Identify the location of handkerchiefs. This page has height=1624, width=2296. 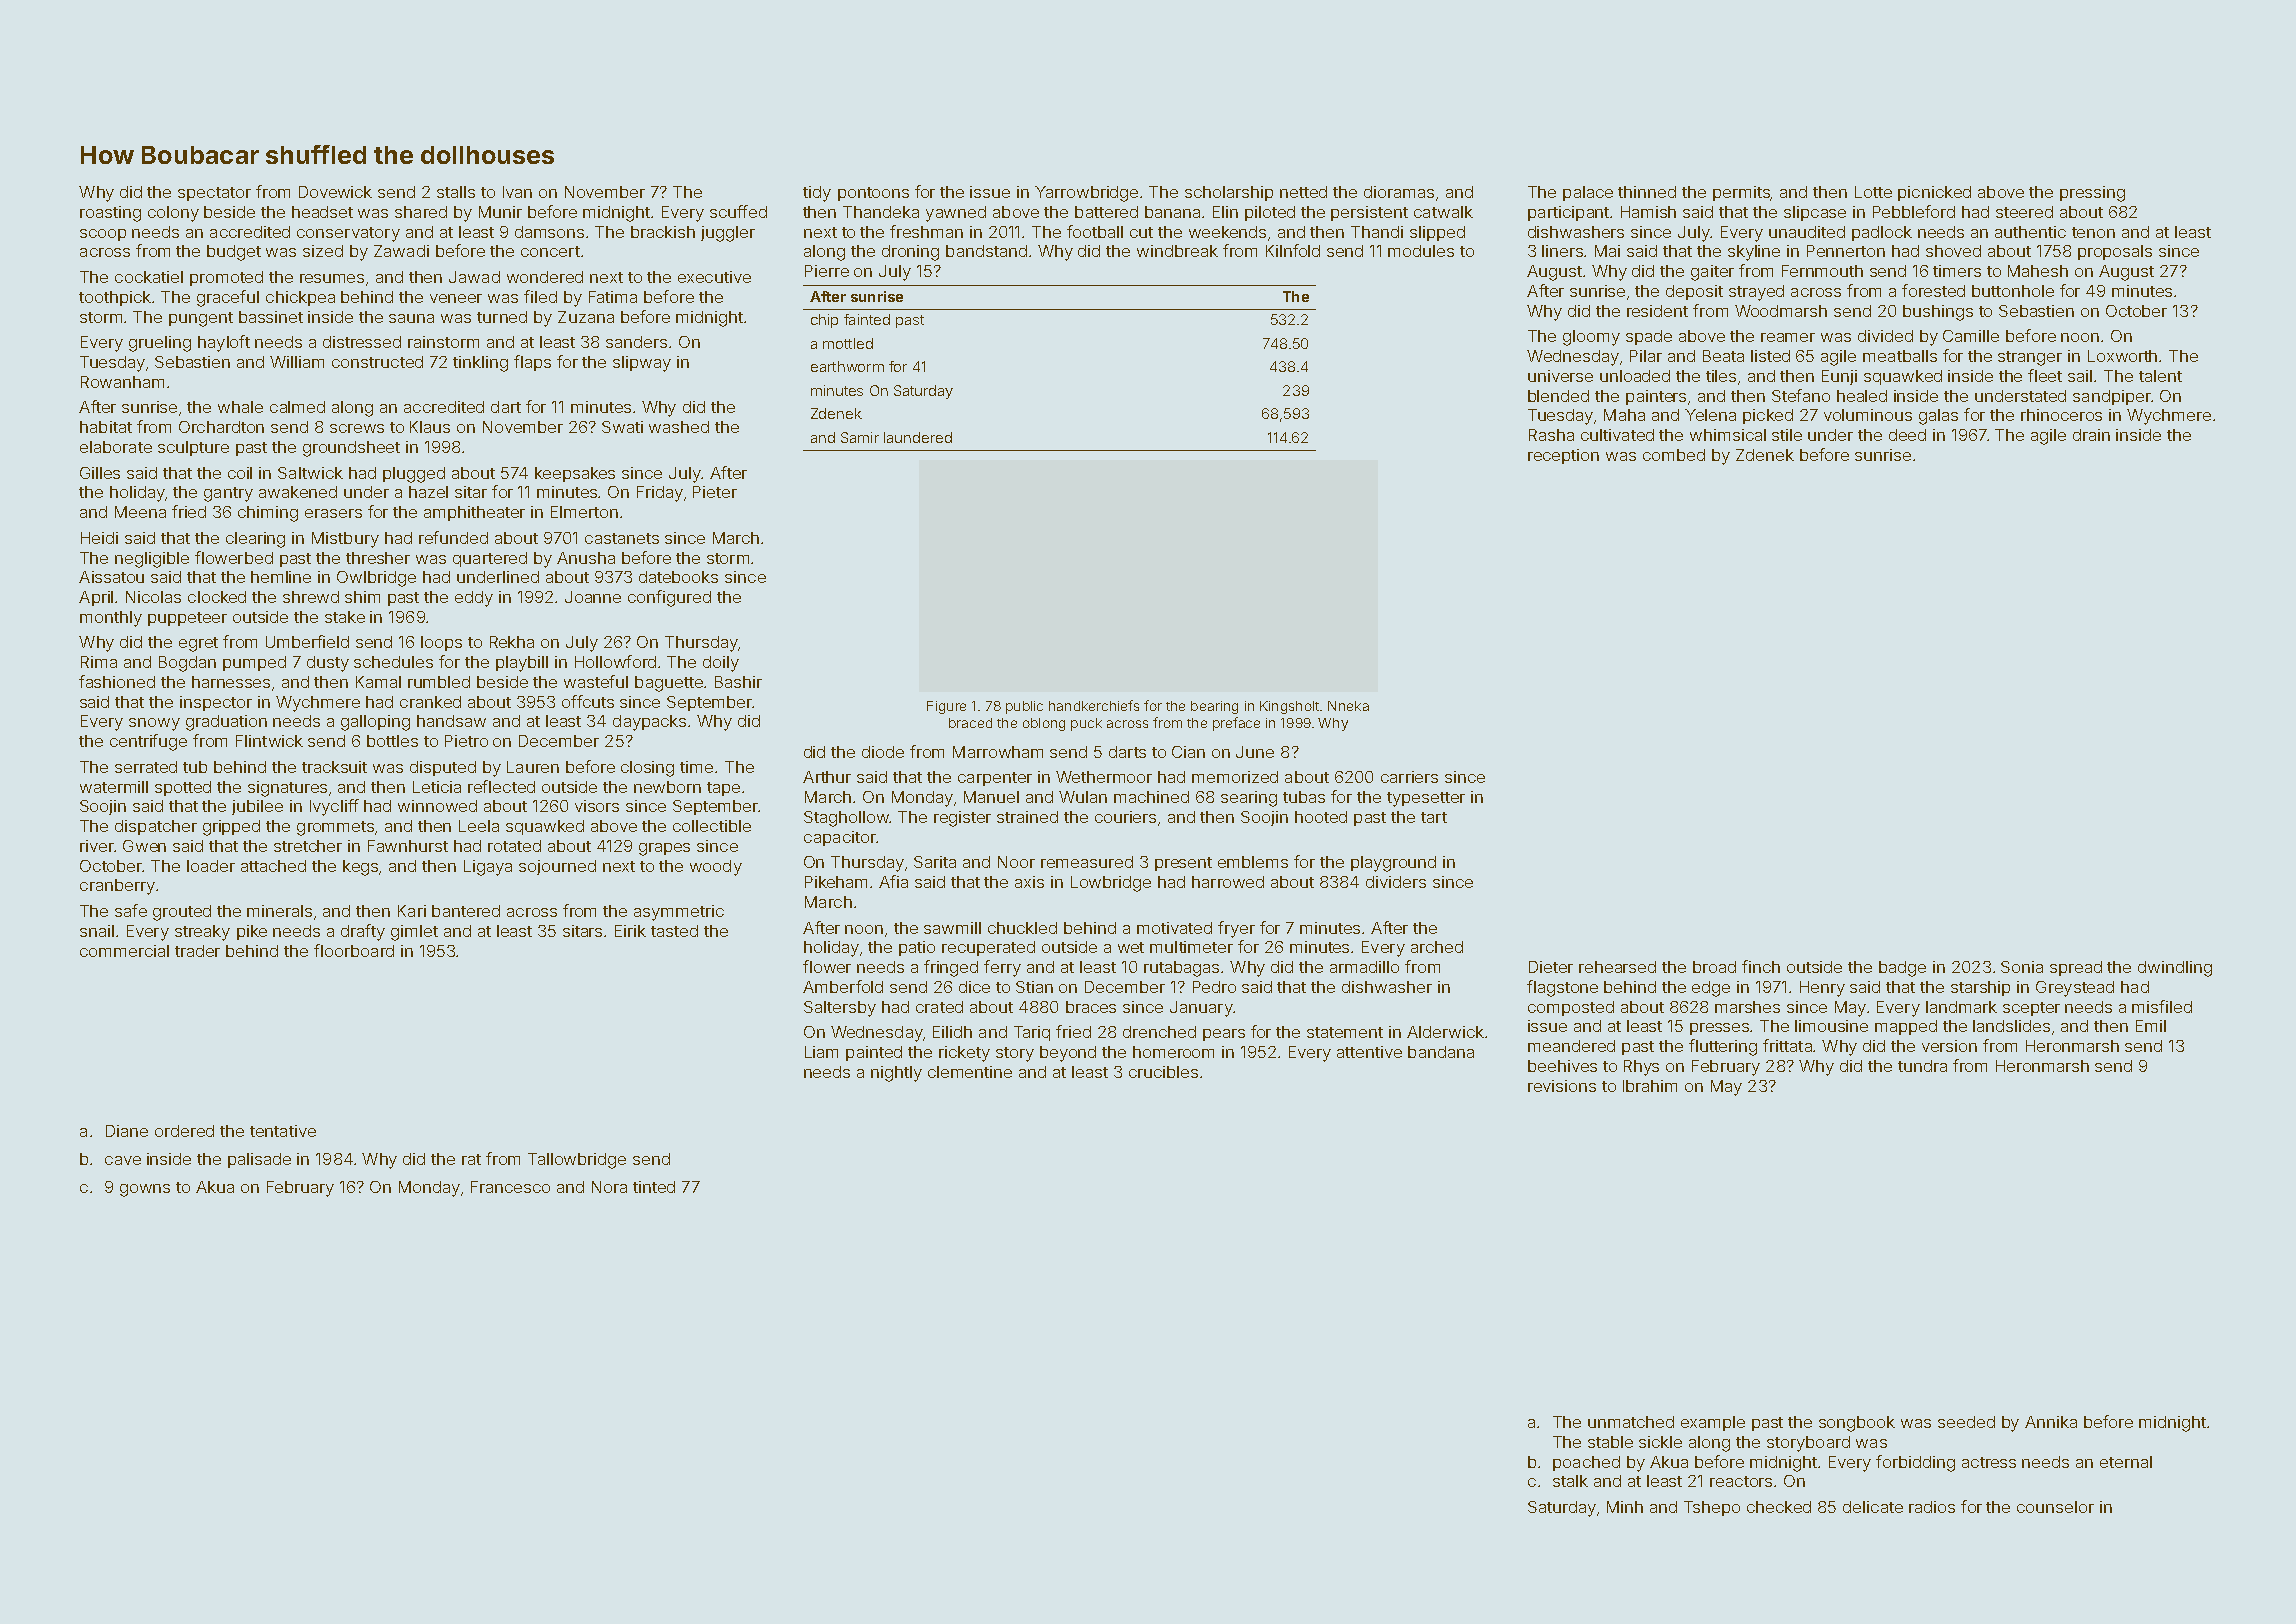
(1094, 705).
